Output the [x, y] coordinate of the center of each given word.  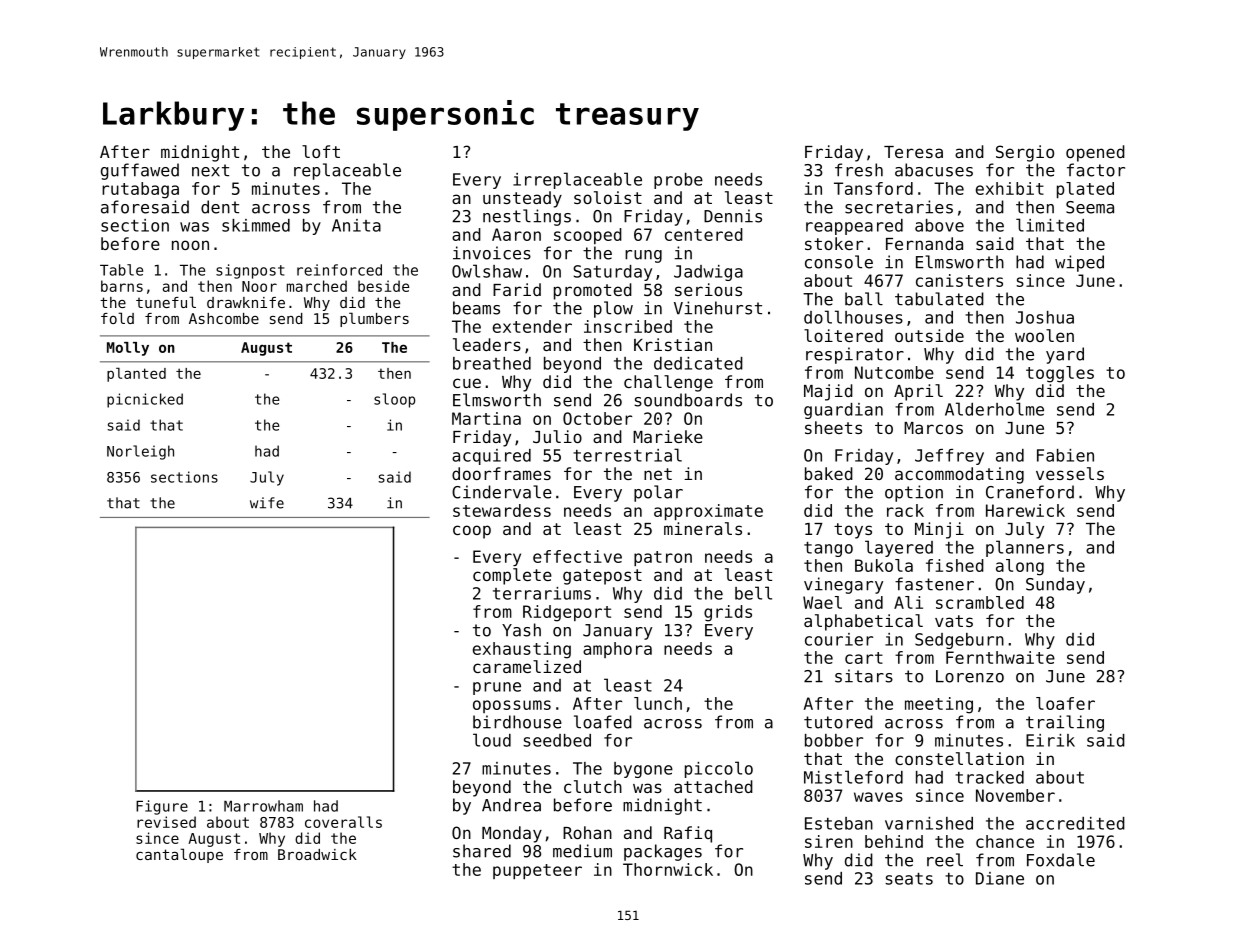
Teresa [913, 152]
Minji [939, 530]
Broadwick [317, 854]
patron [663, 558]
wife [267, 503]
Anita [356, 225]
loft [321, 151]
